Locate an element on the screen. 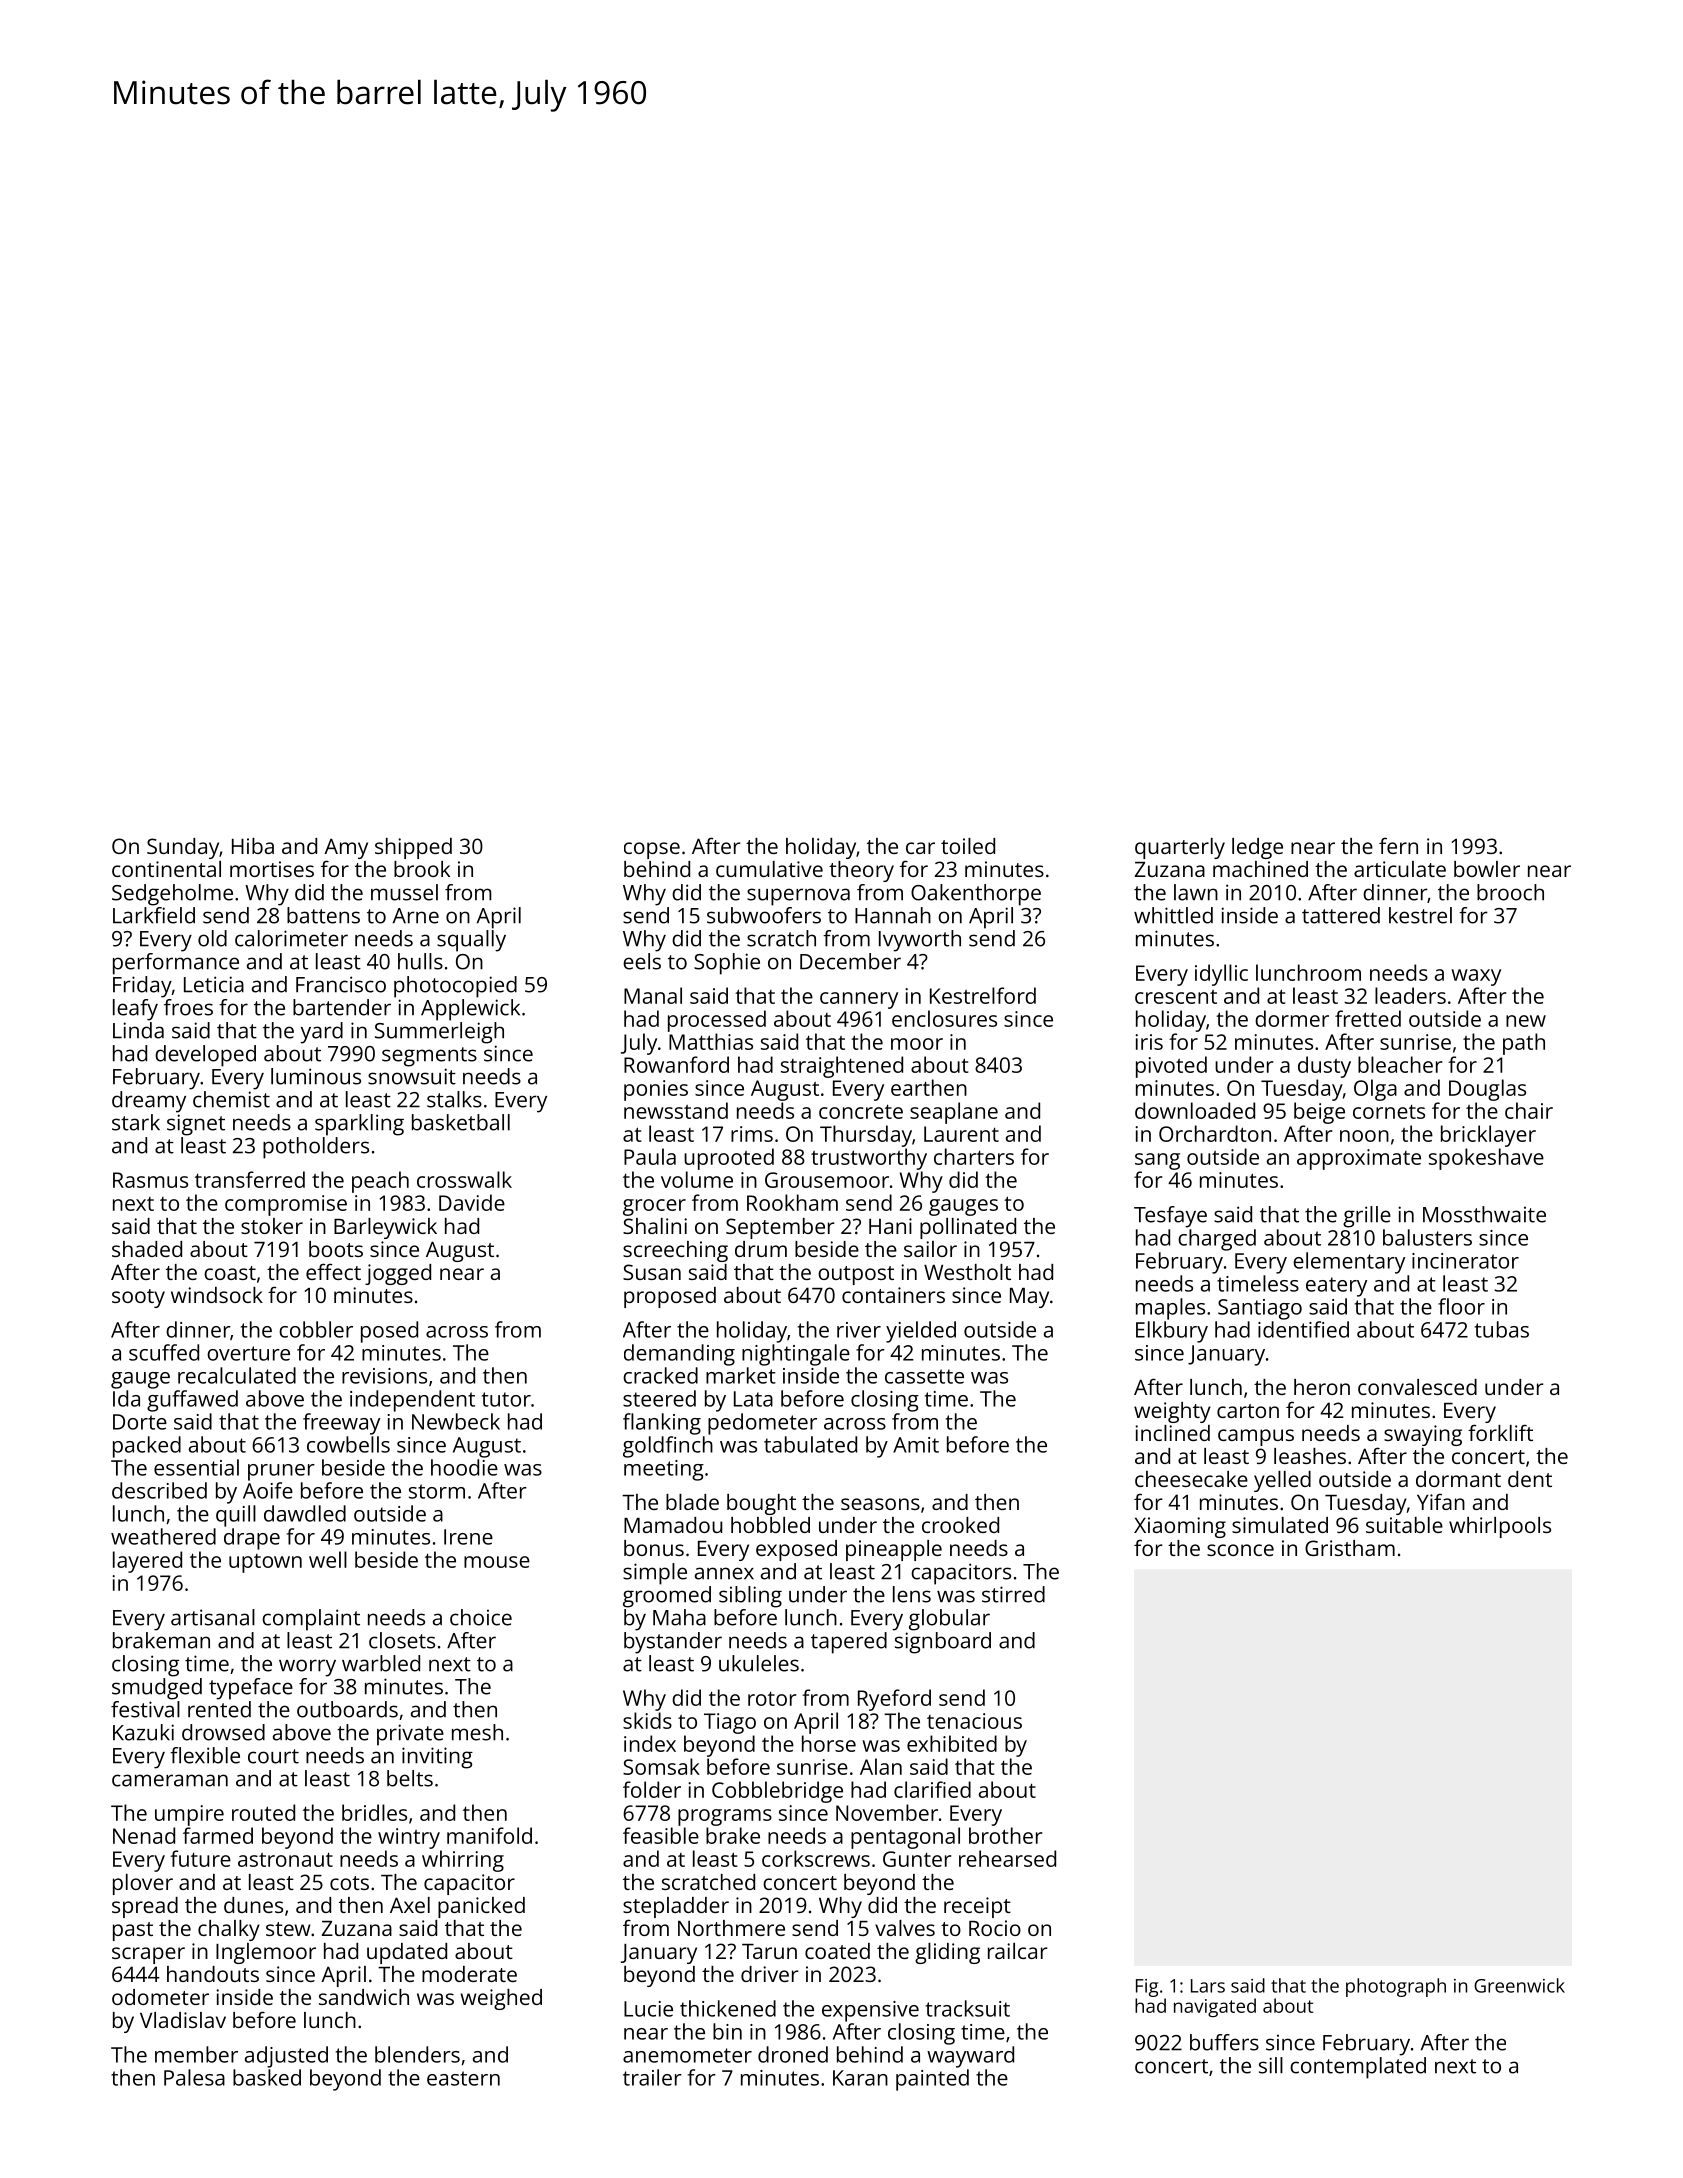  adjusted is located at coordinates (286, 2057).
